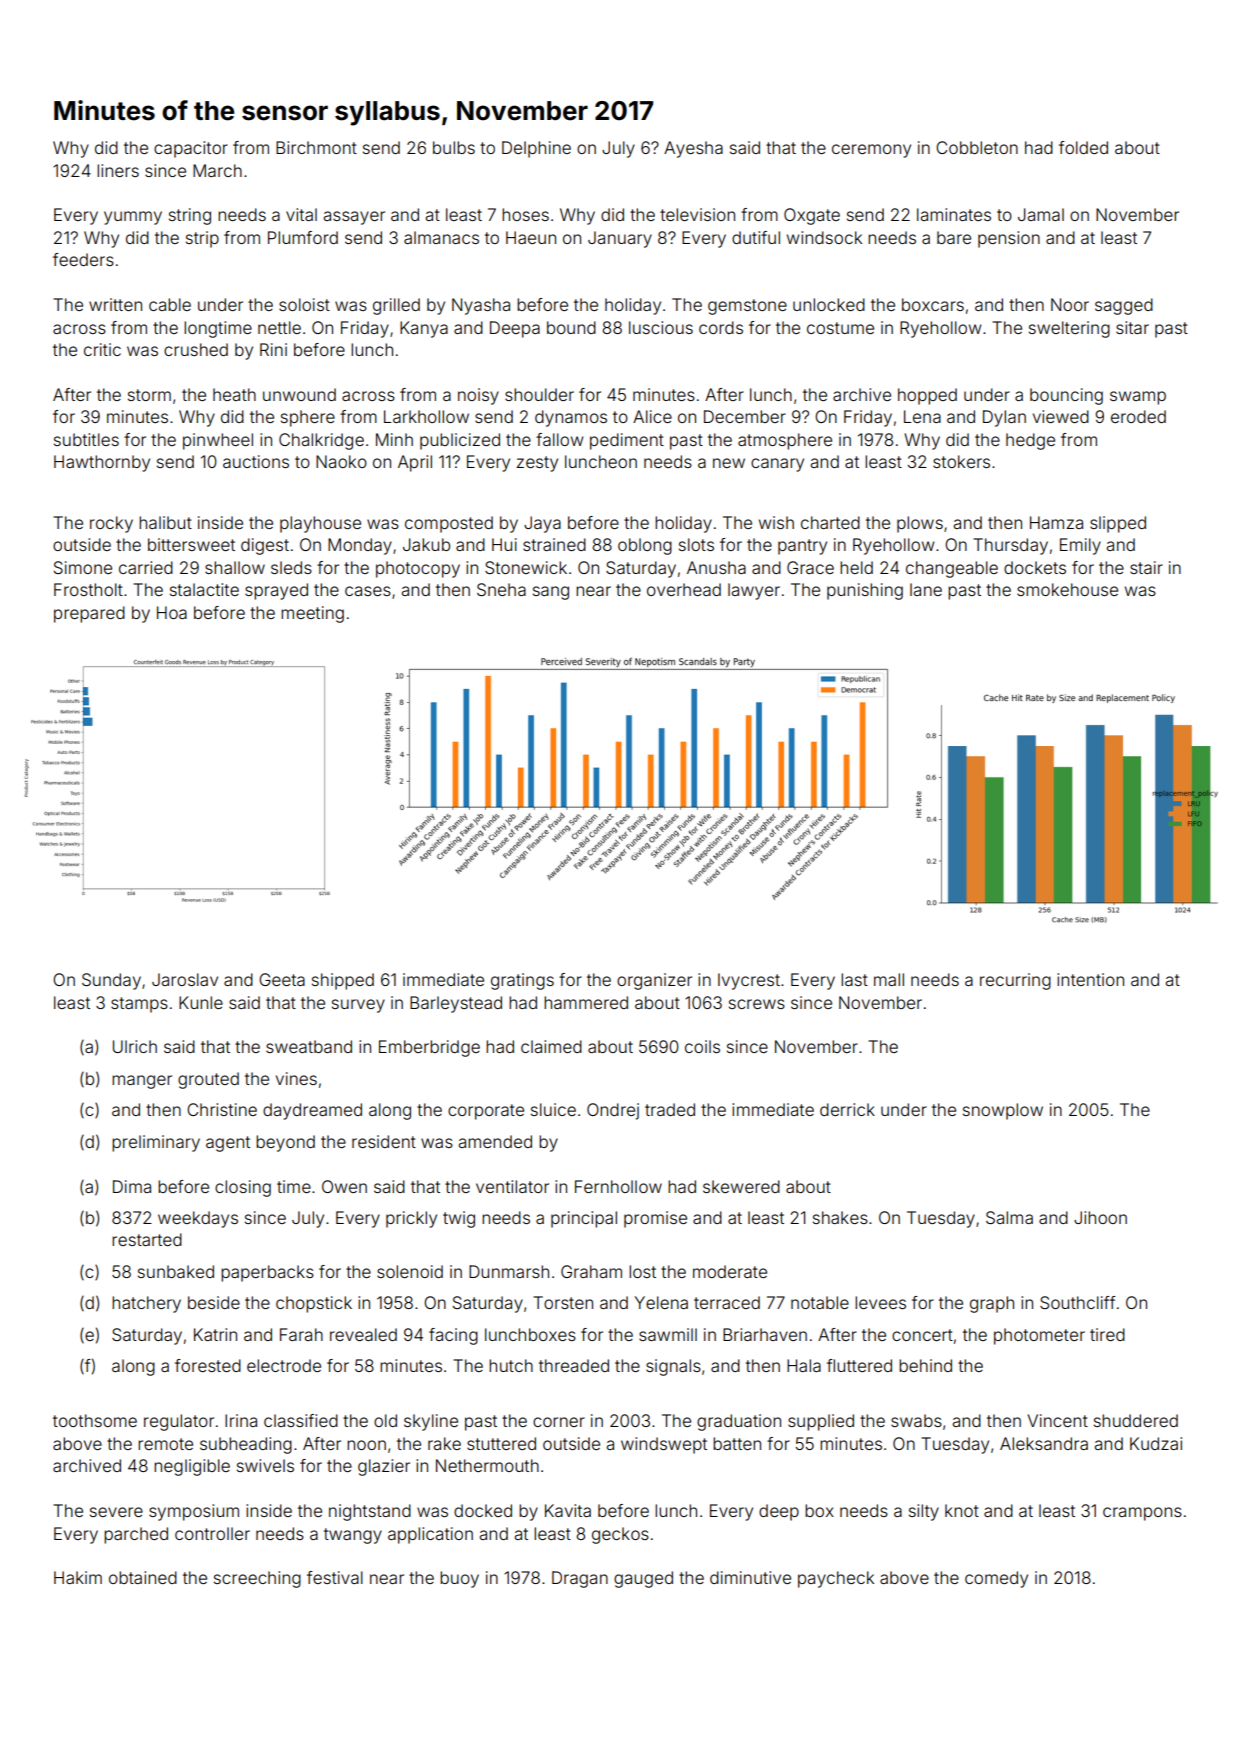  Describe the element at coordinates (693, 149) in the screenshot. I see `Ayesha` at that location.
